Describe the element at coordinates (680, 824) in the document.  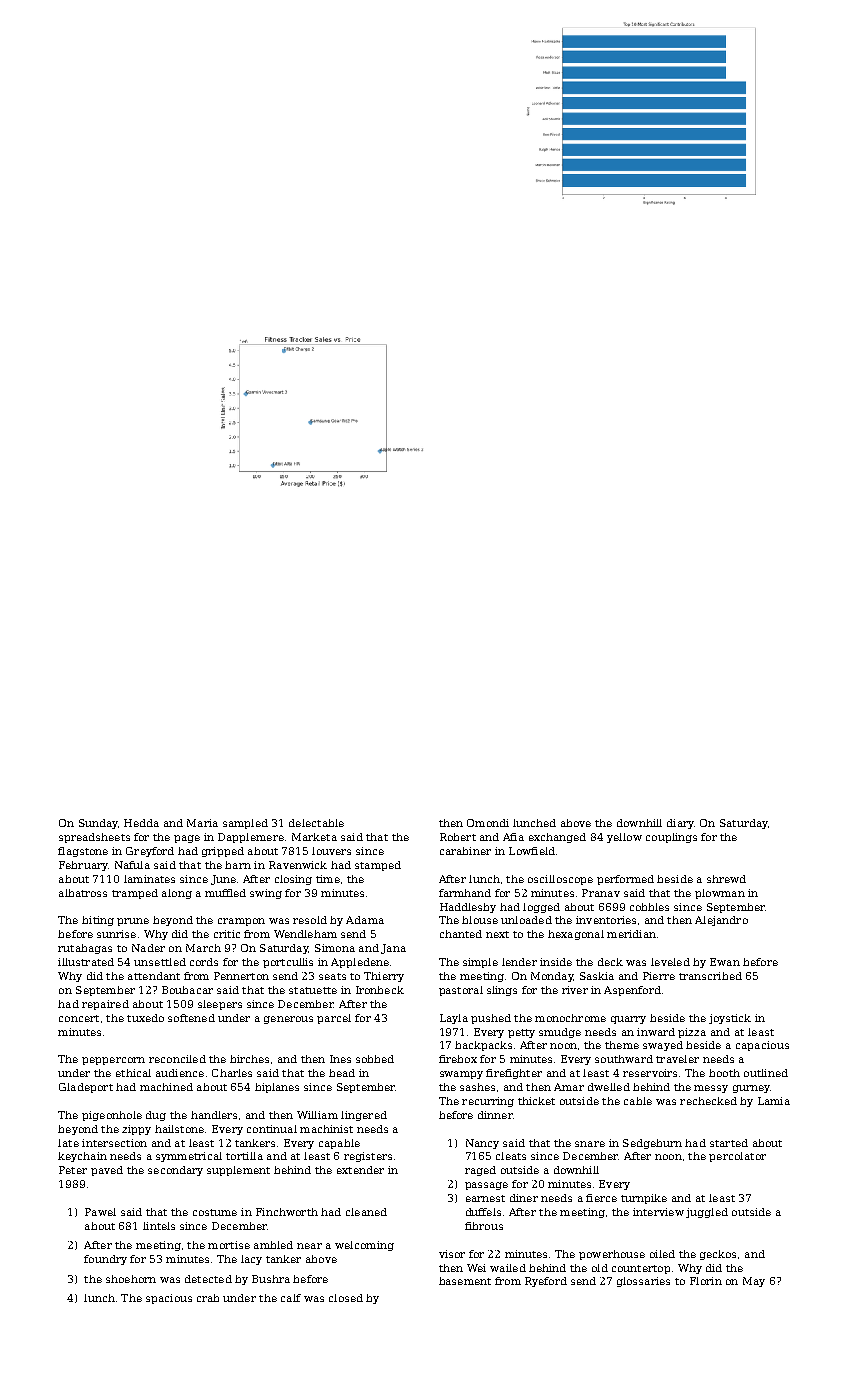
I see `diary` at that location.
